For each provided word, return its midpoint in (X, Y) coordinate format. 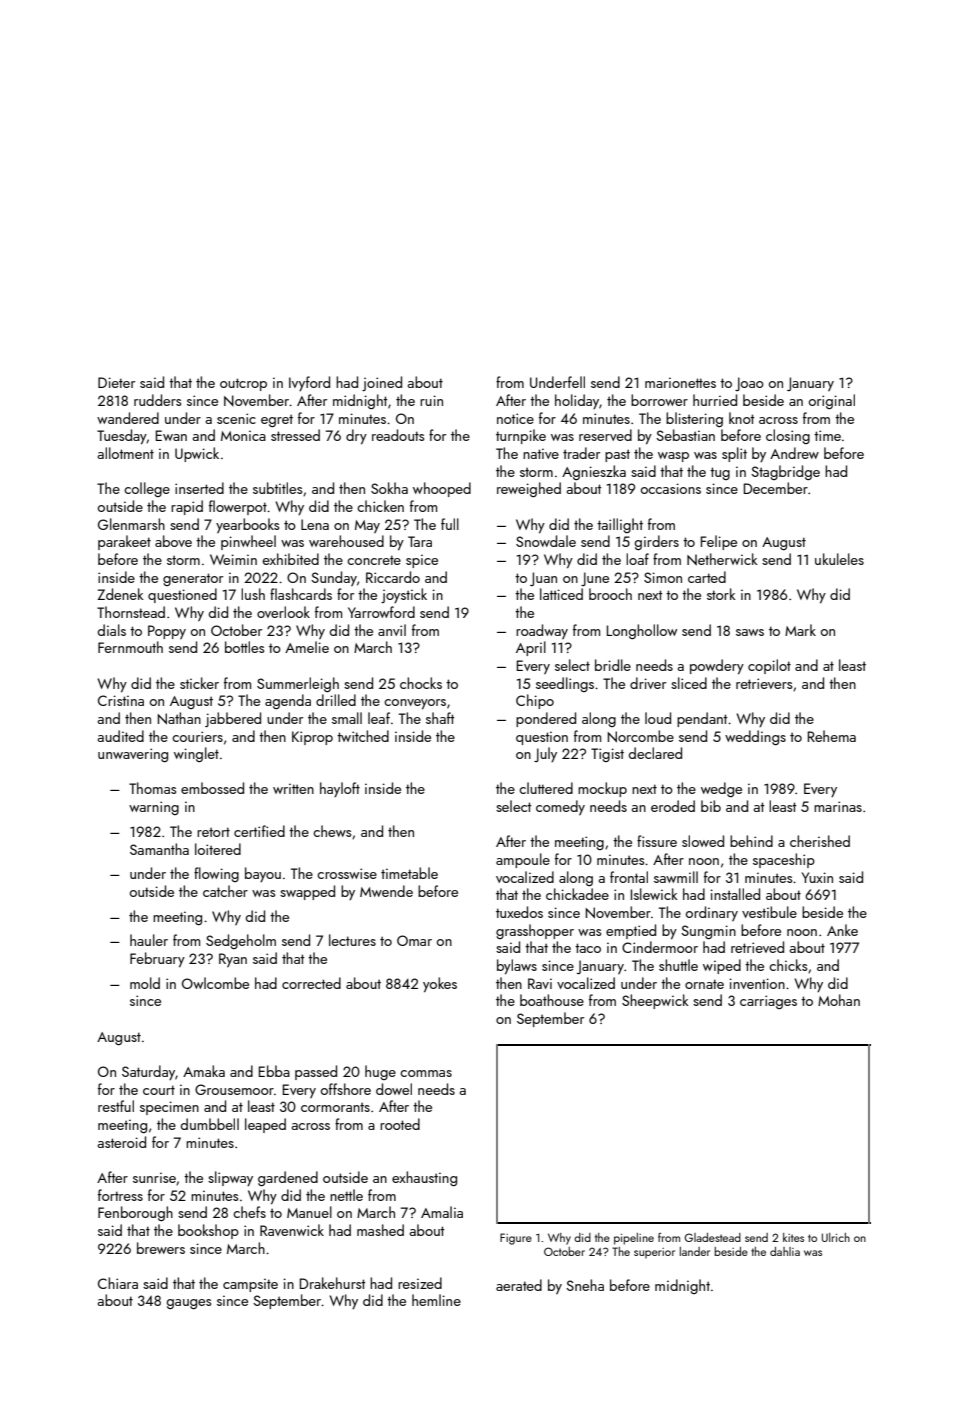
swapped (307, 892)
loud (658, 718)
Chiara (118, 1283)
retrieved (757, 947)
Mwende (386, 891)
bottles (244, 647)
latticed (561, 594)
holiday (577, 401)
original (832, 401)
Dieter (116, 382)
